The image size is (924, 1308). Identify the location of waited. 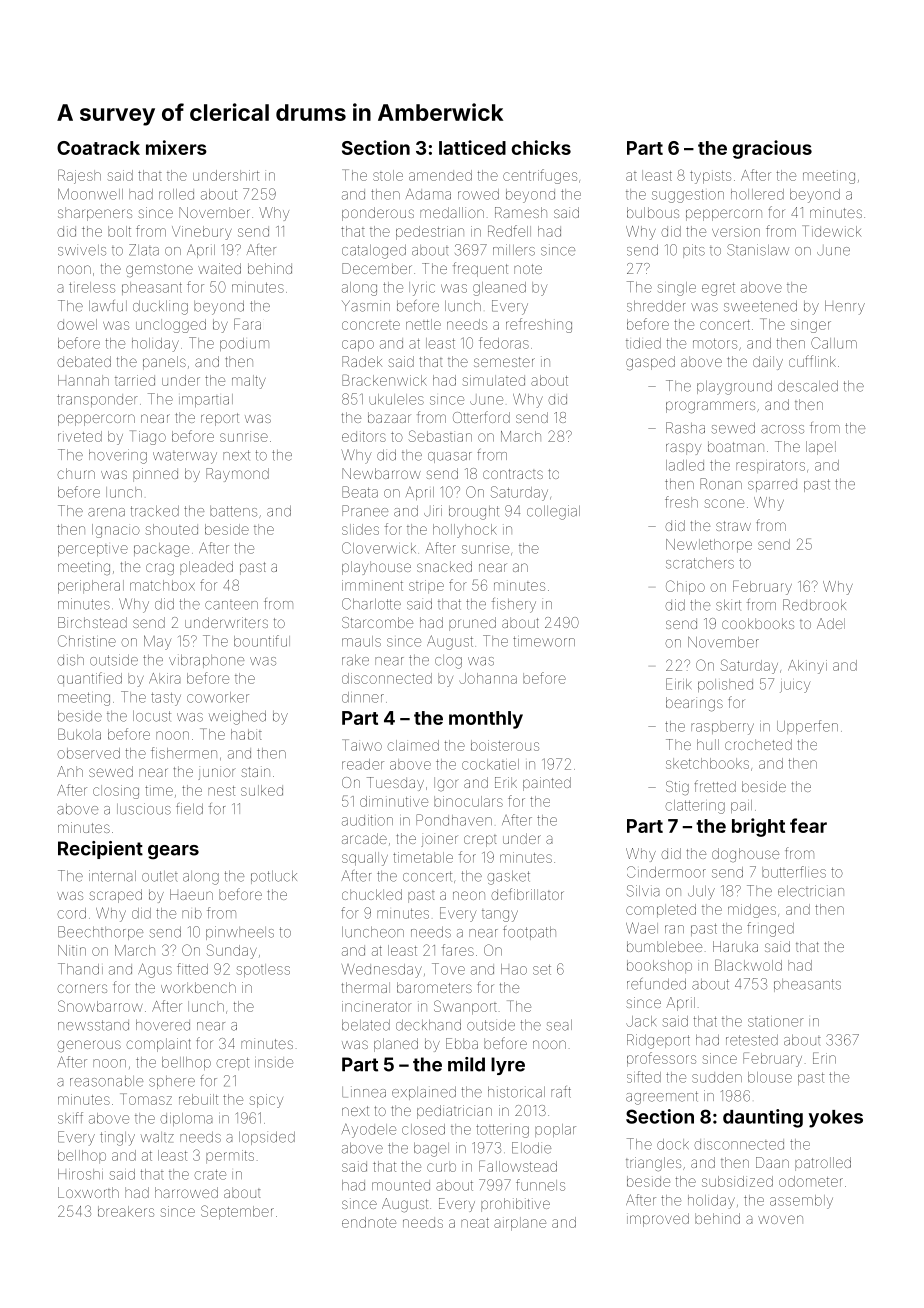
(219, 268).
